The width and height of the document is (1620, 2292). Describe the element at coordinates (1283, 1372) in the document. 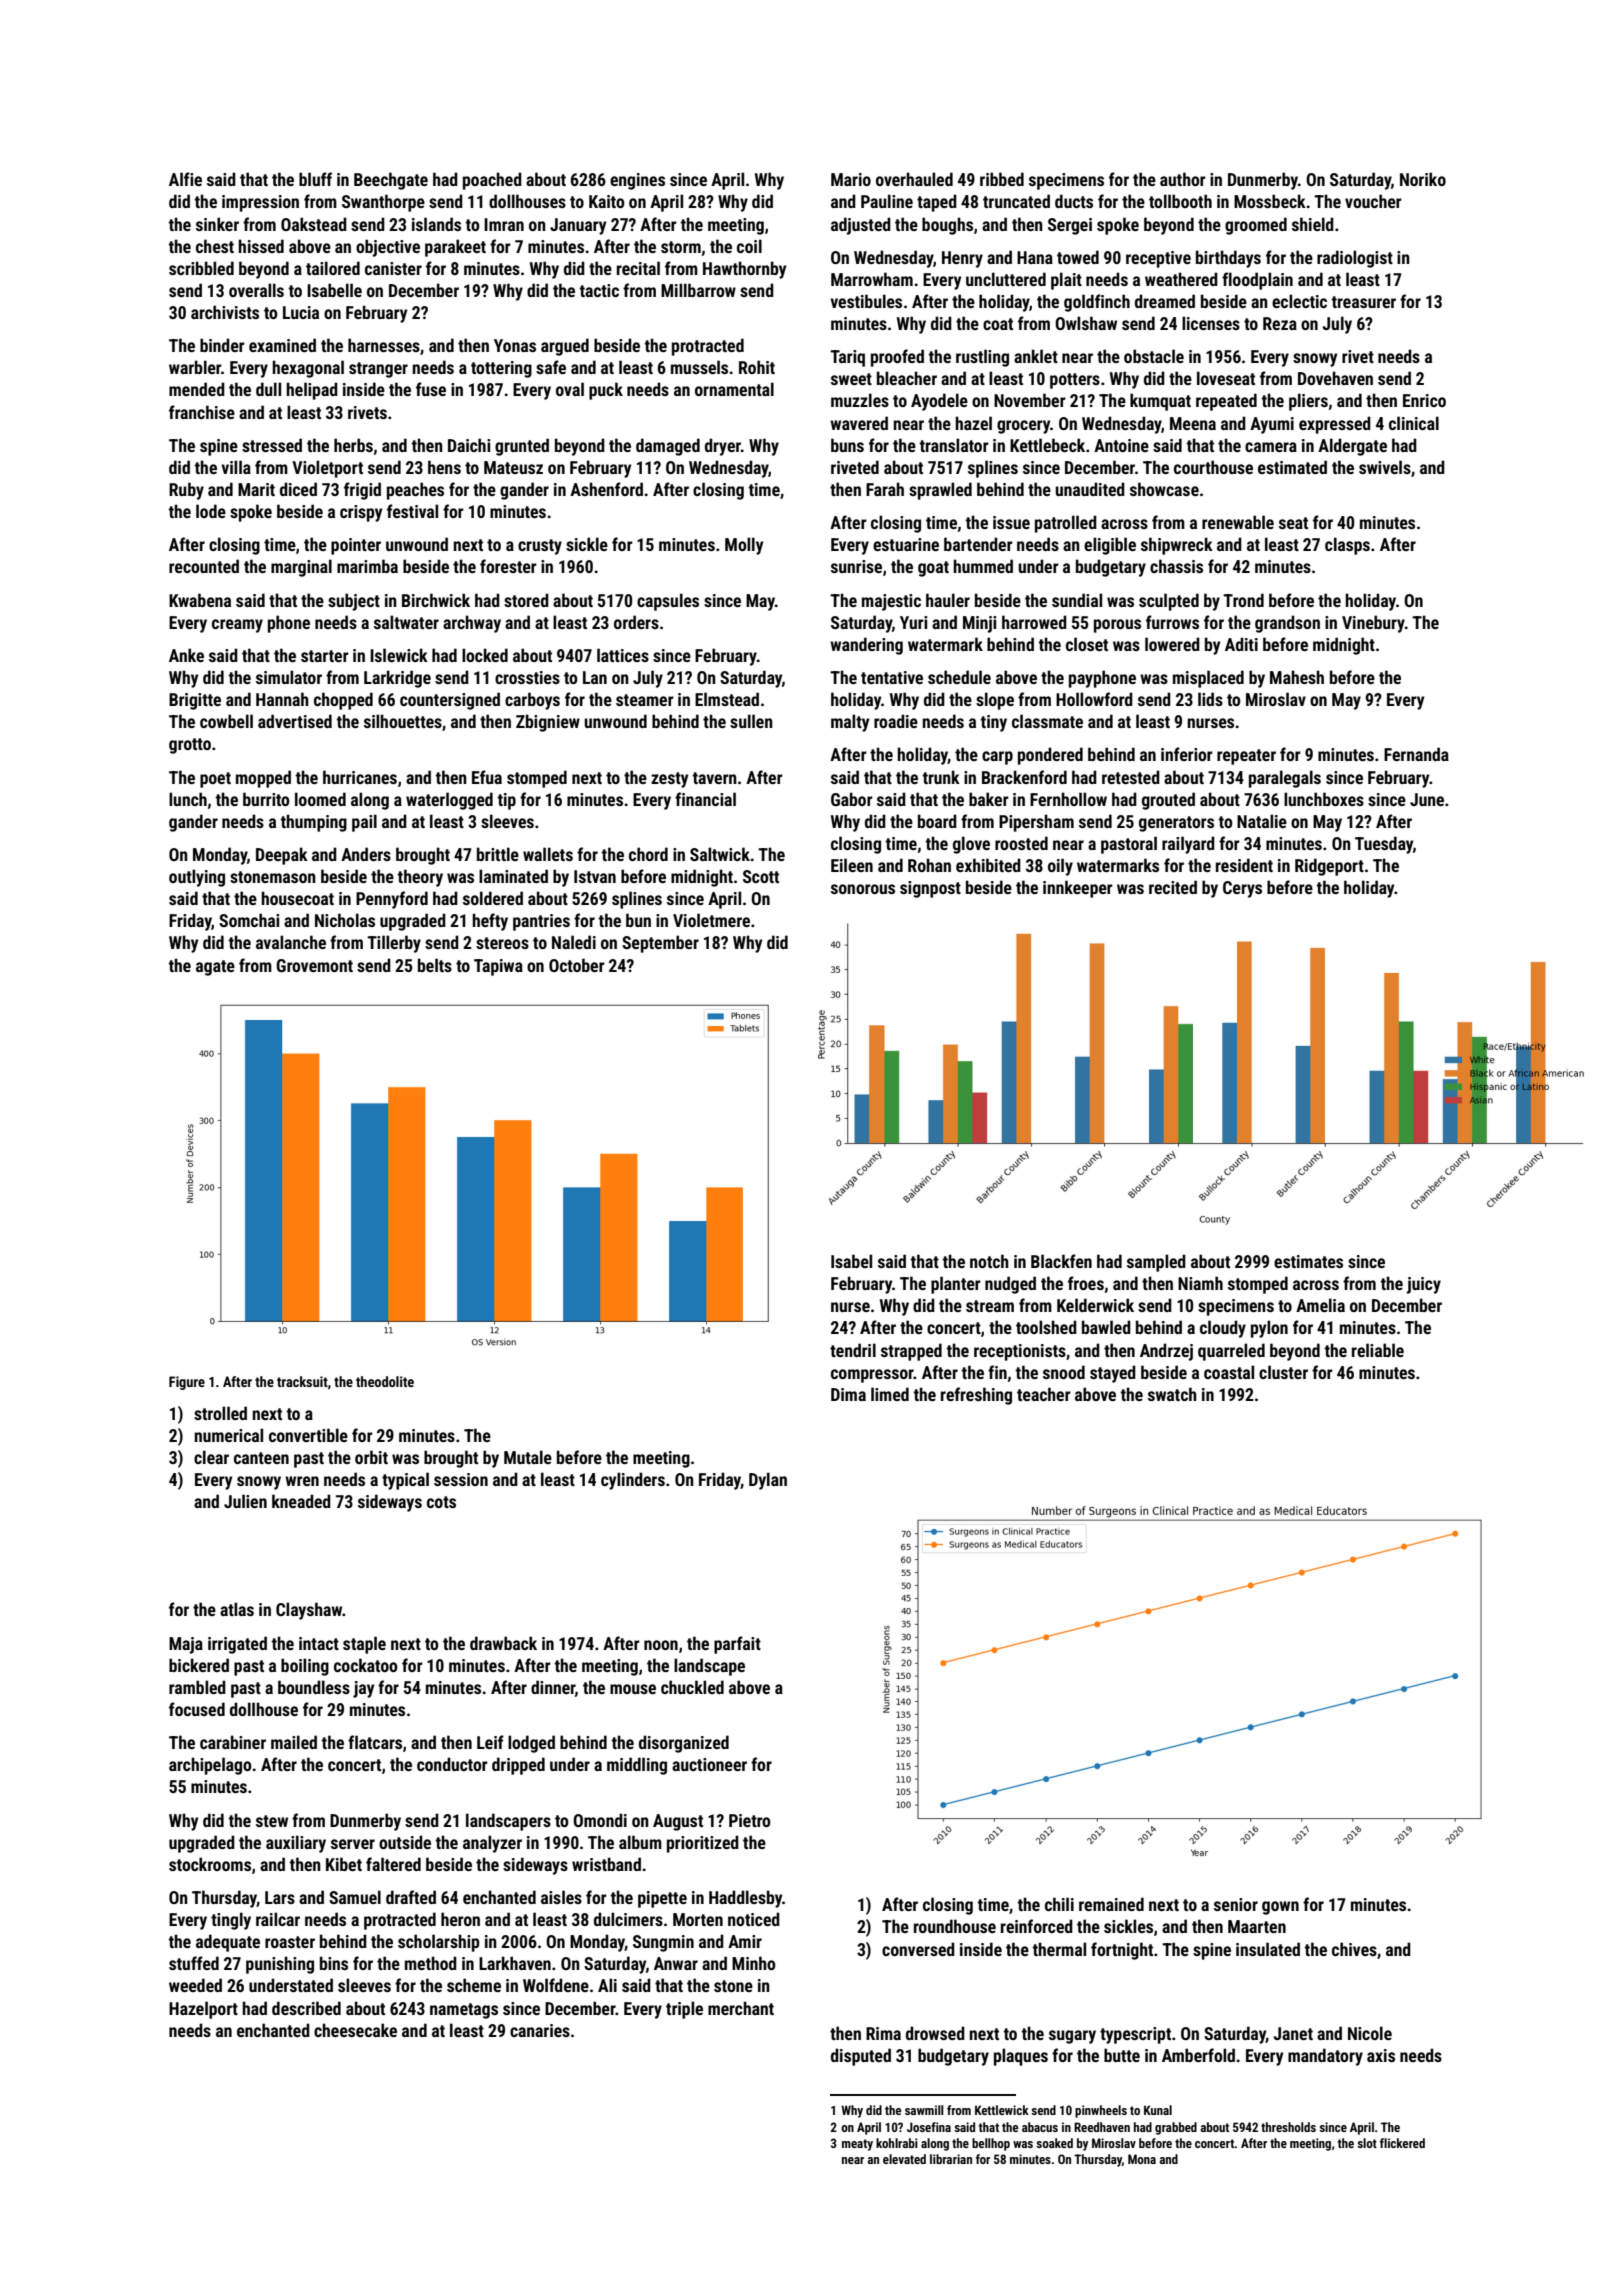

I see `cluster` at that location.
